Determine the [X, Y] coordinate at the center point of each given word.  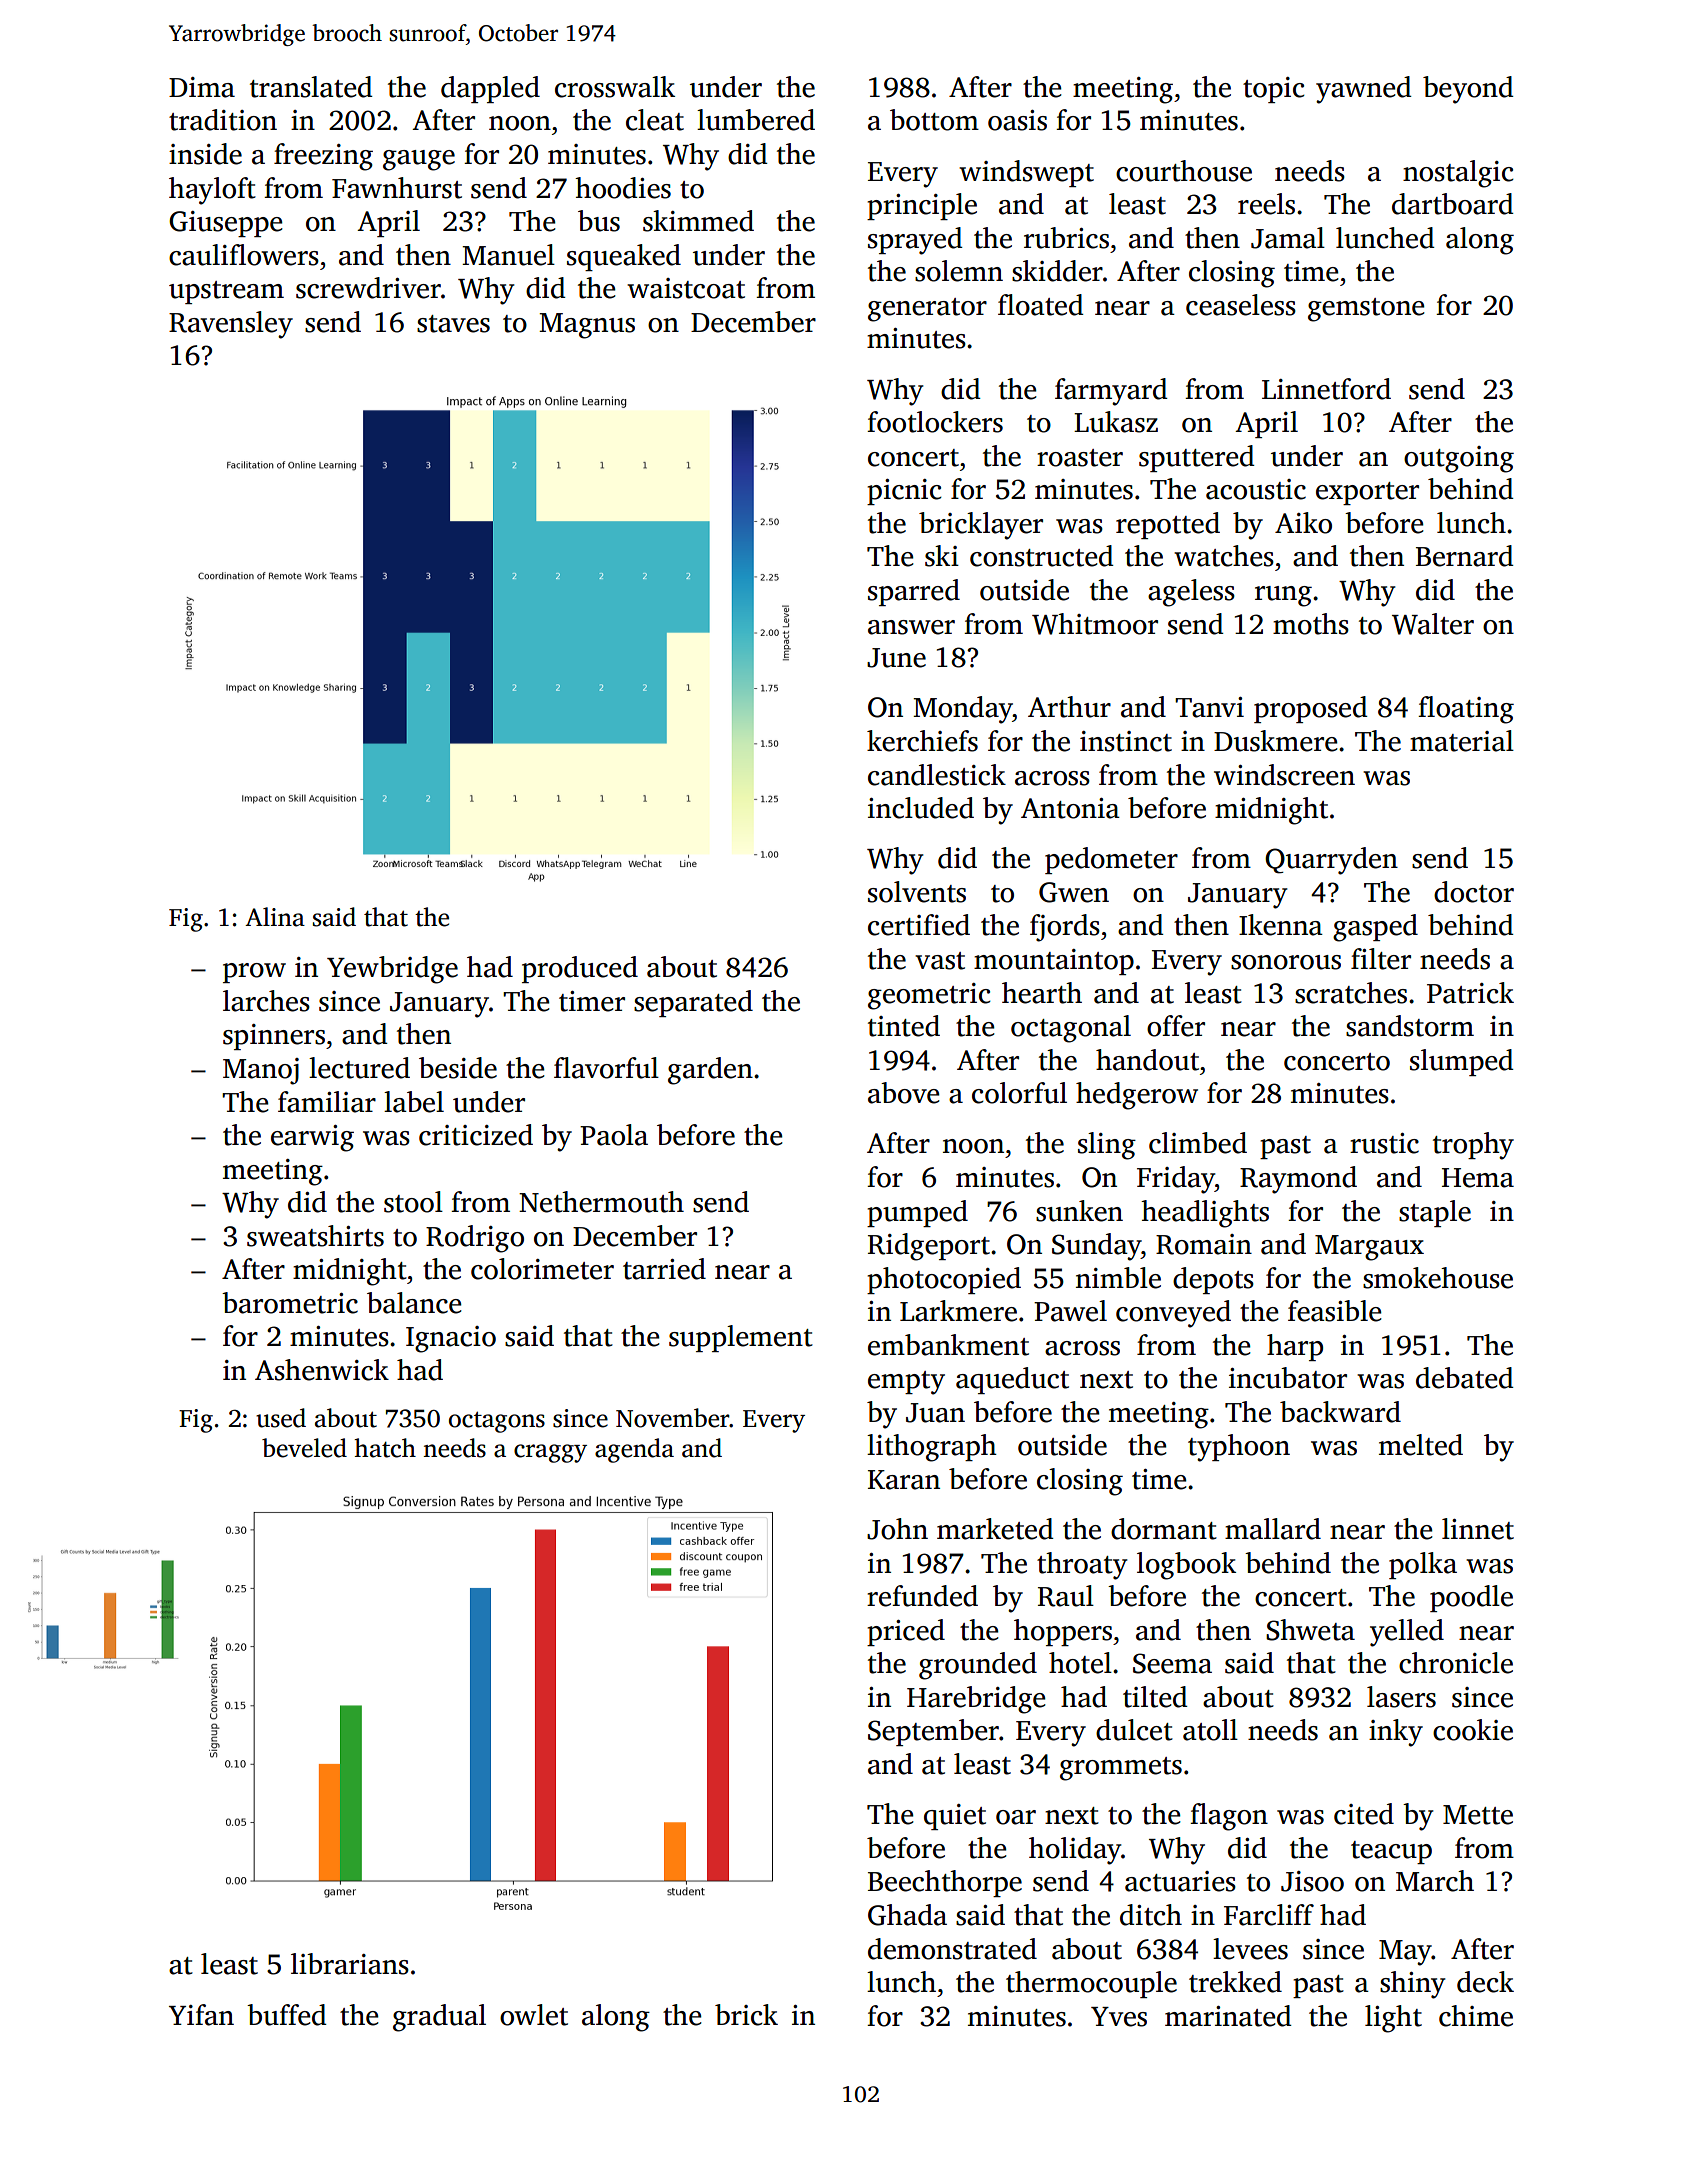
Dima [202, 87]
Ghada [907, 1915]
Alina [275, 917]
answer [911, 627]
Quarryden [1331, 861]
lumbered [756, 120]
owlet [534, 2015]
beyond [1468, 90]
